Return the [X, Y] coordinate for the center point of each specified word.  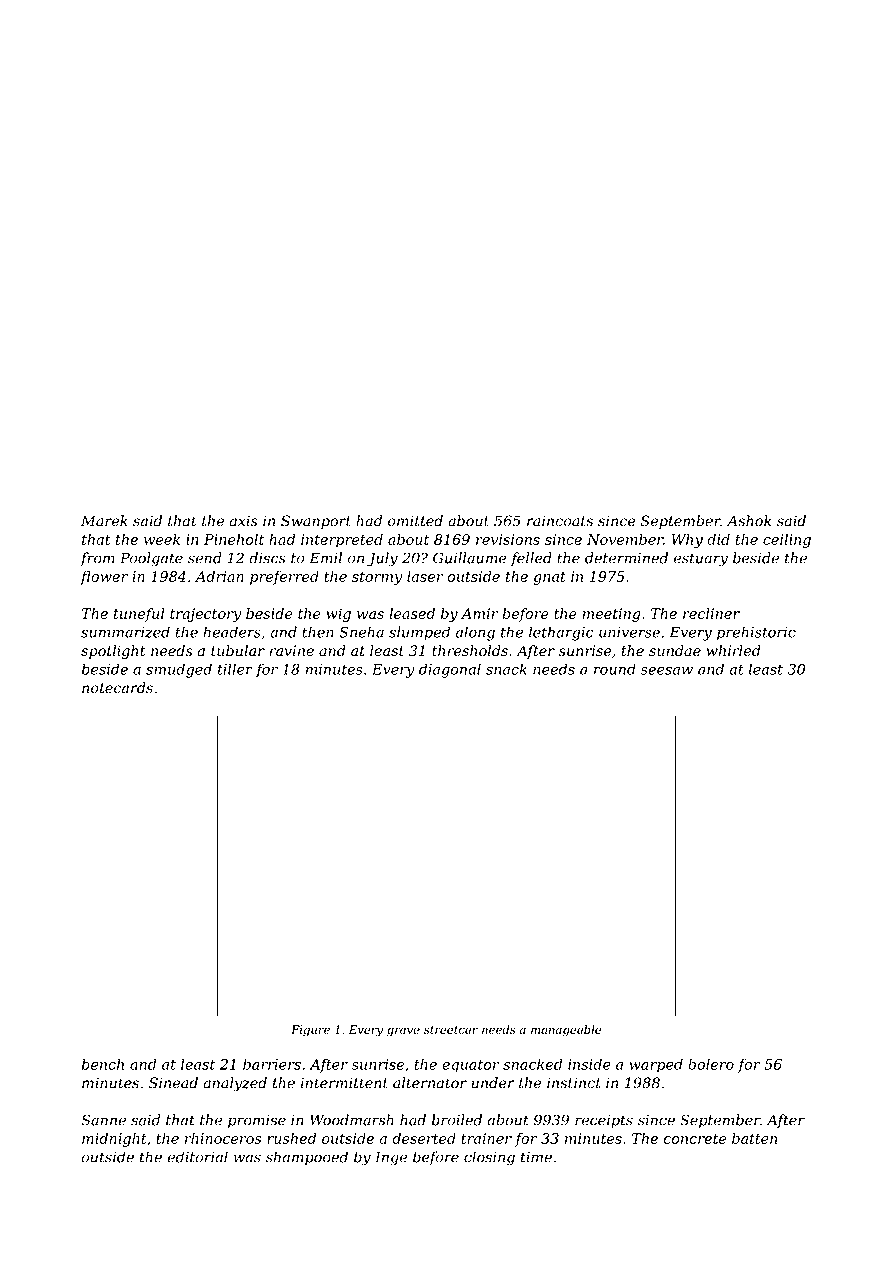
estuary [701, 560]
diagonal [450, 670]
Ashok [749, 521]
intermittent [344, 1083]
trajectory [205, 615]
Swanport [316, 522]
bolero [711, 1064]
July [382, 559]
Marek [104, 521]
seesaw [667, 670]
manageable [566, 1031]
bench [103, 1064]
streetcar [451, 1030]
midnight [114, 1140]
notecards [117, 688]
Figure [310, 1031]
